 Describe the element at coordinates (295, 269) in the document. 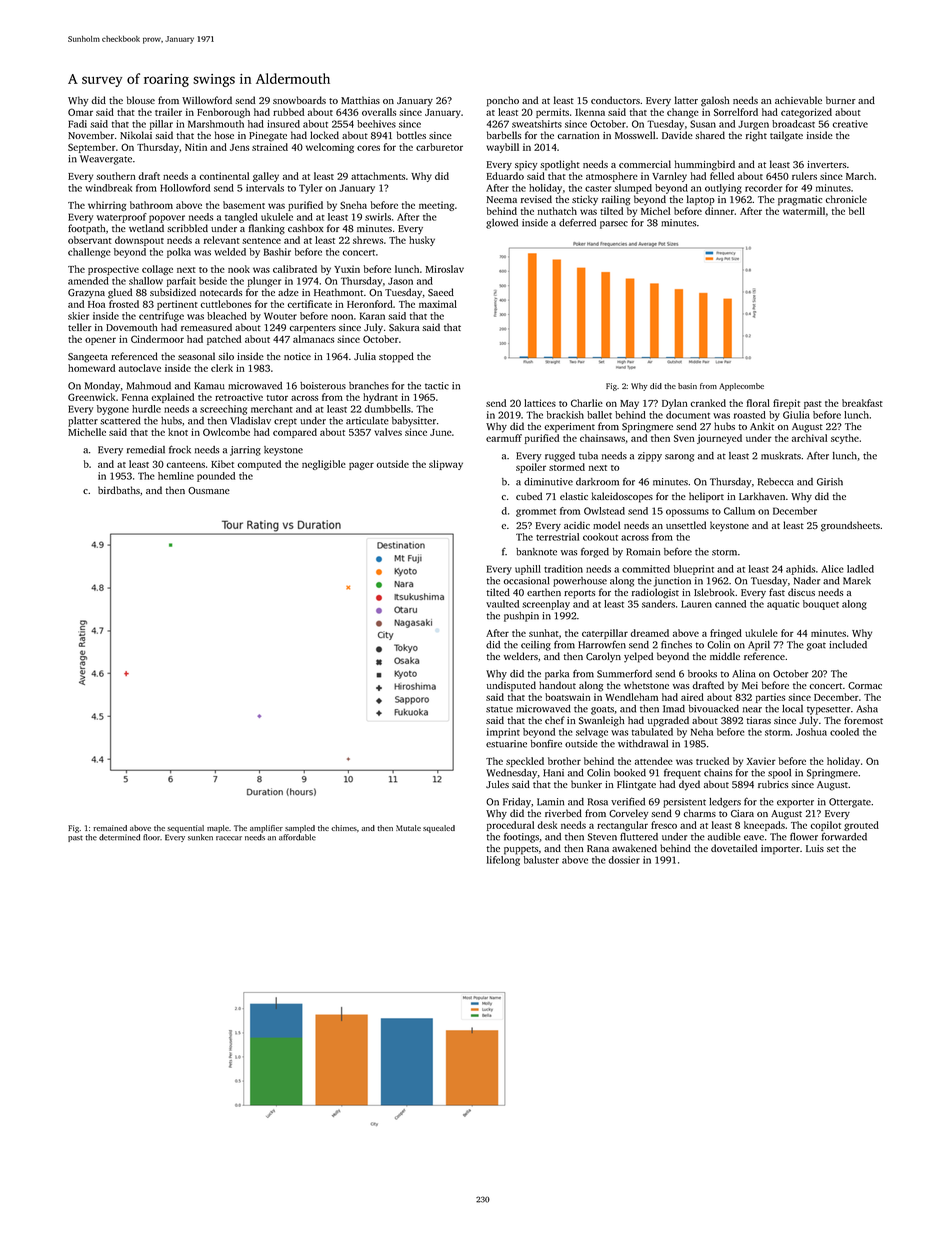

I see `calibrated` at that location.
